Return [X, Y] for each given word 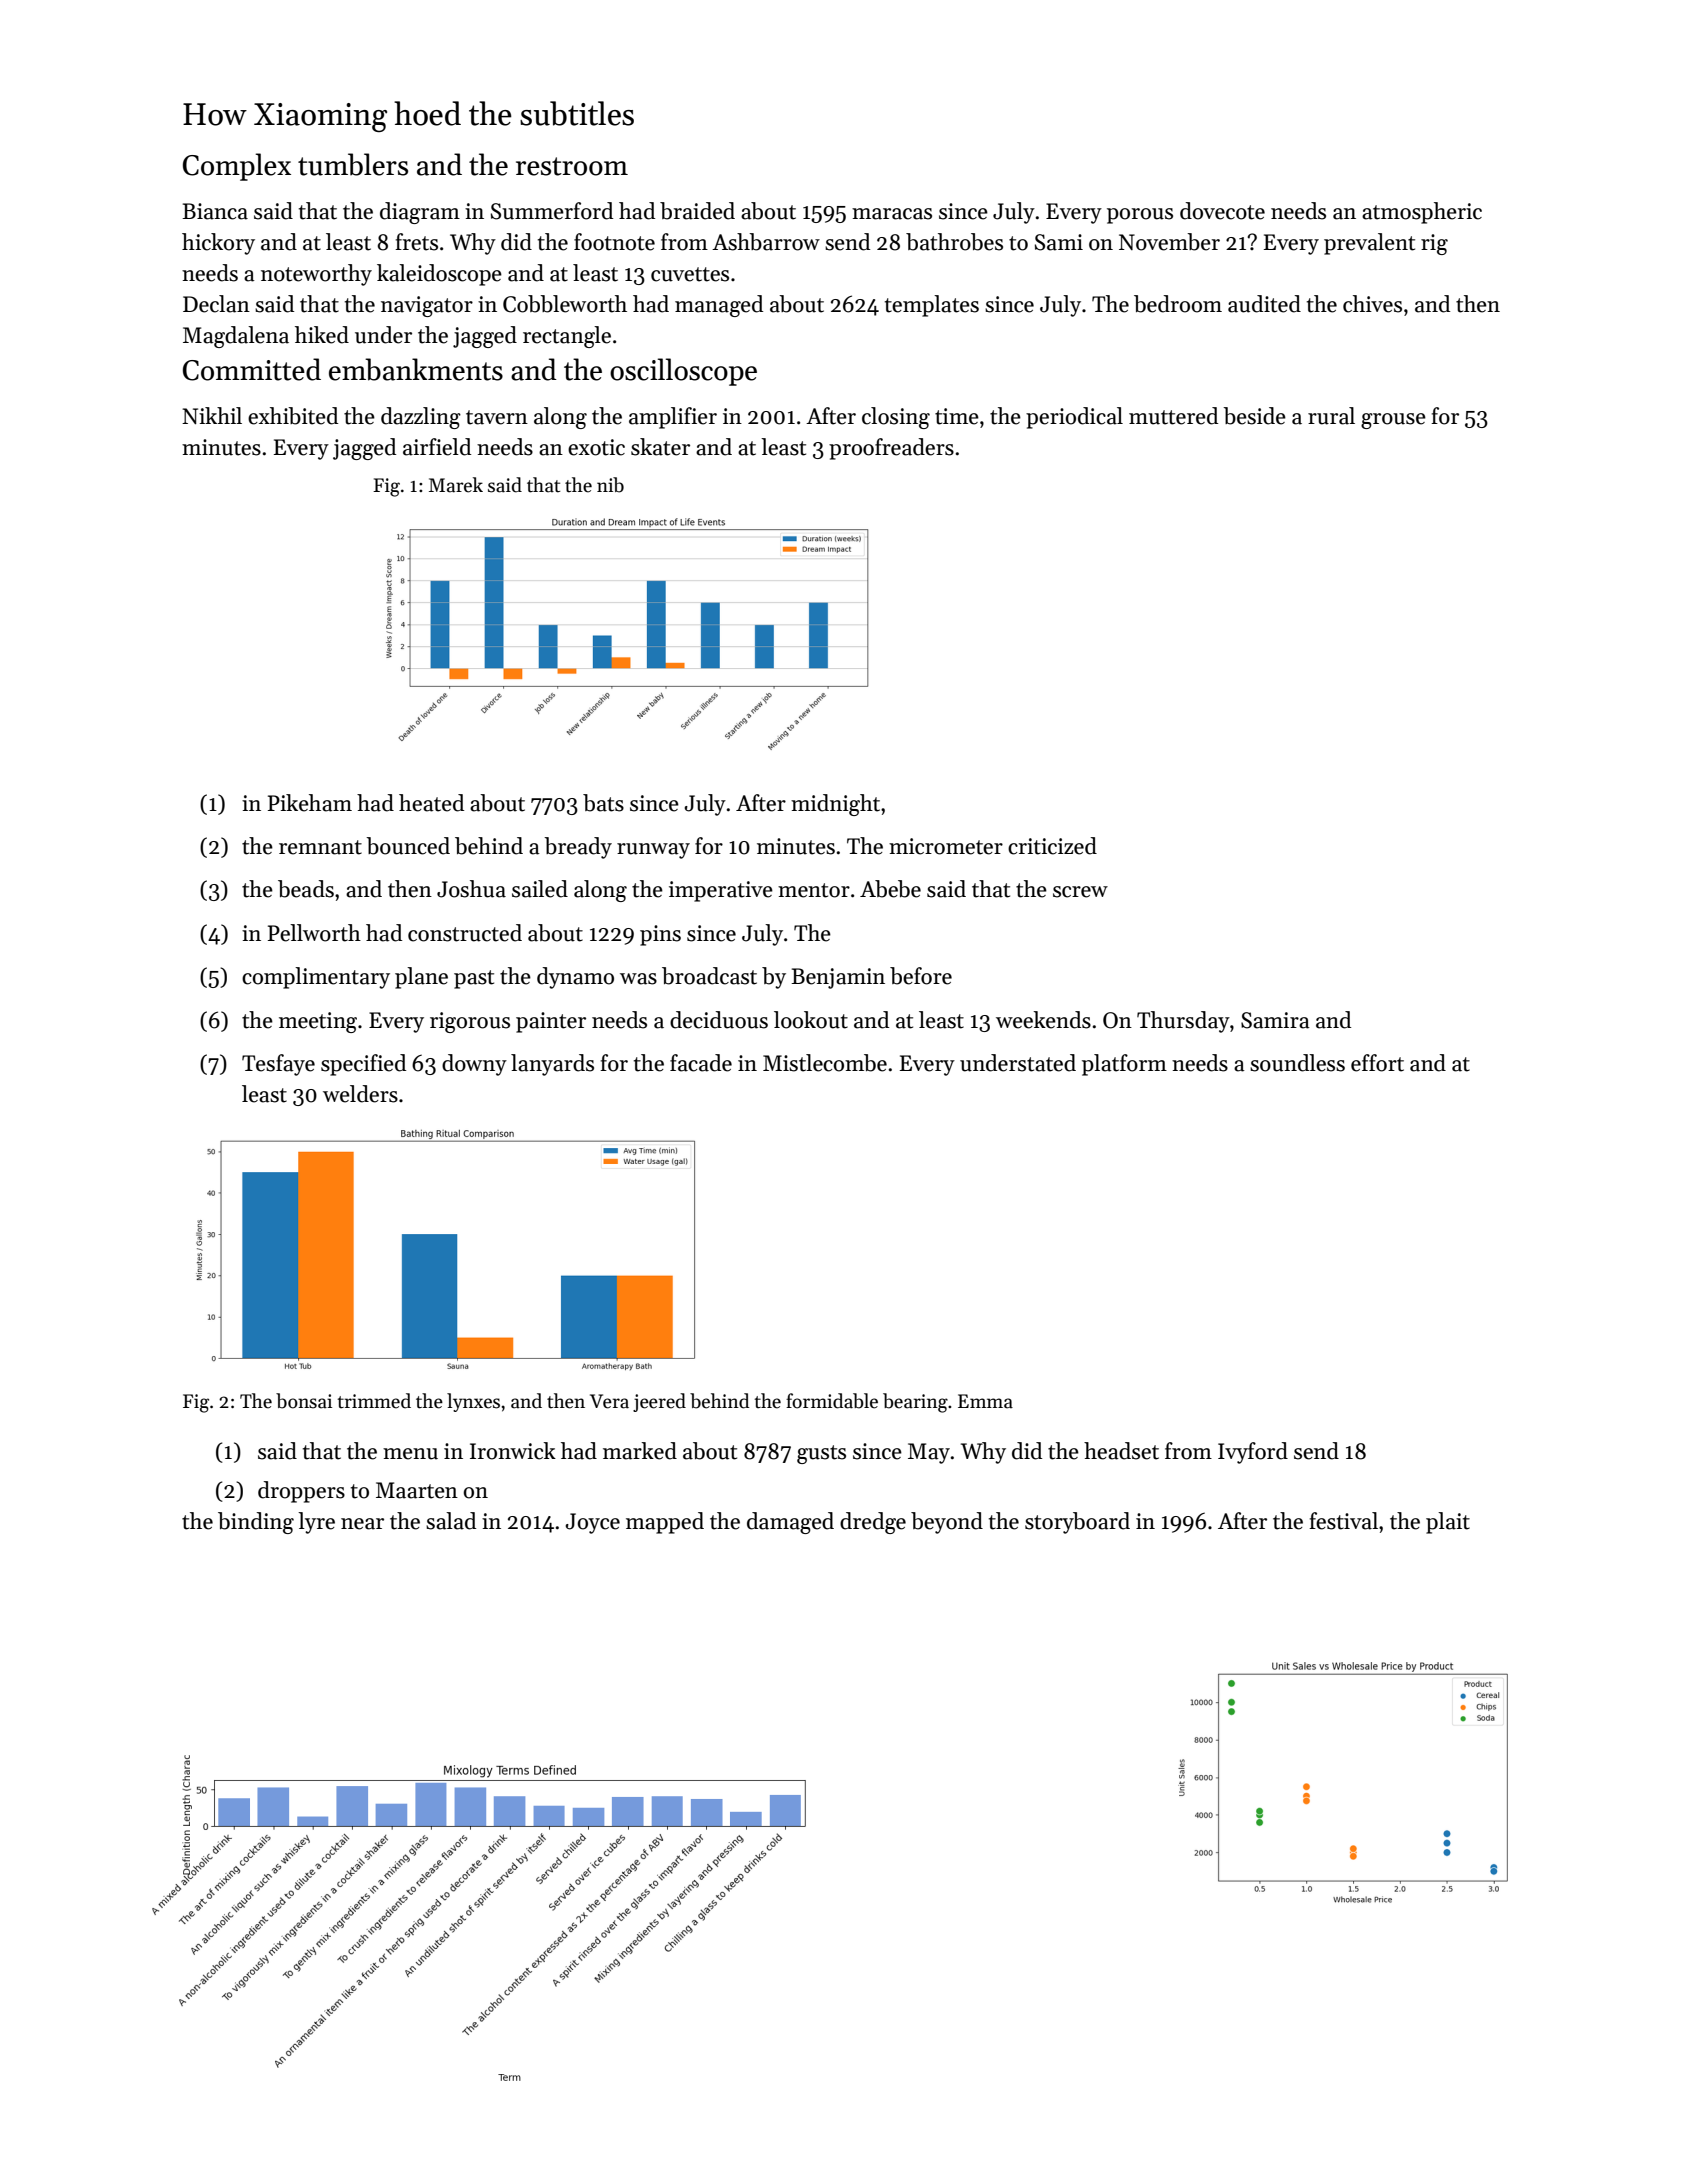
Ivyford [1253, 1453]
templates [932, 306]
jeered [659, 1402]
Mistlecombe [825, 1063]
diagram [420, 213]
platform [1124, 1065]
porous [1140, 216]
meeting [318, 1022]
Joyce [593, 1523]
